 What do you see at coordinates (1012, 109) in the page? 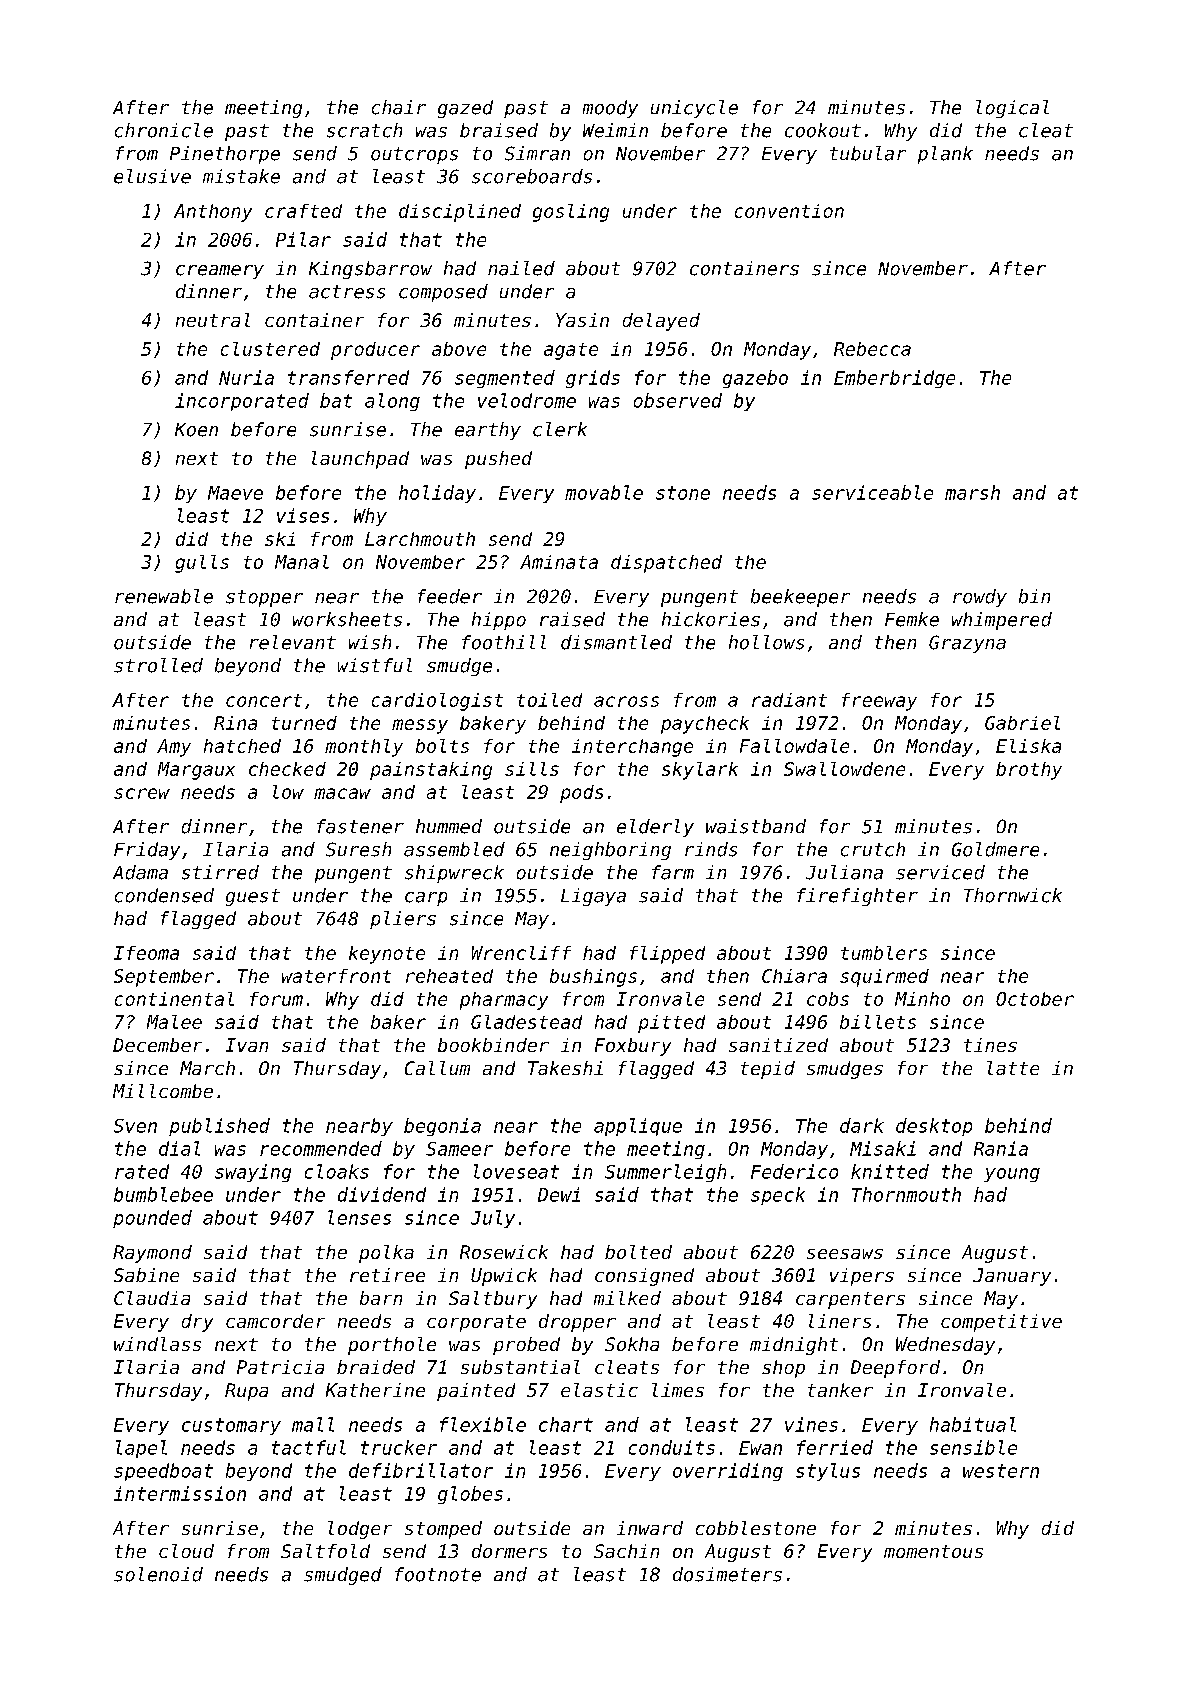
I see `logical` at bounding box center [1012, 109].
